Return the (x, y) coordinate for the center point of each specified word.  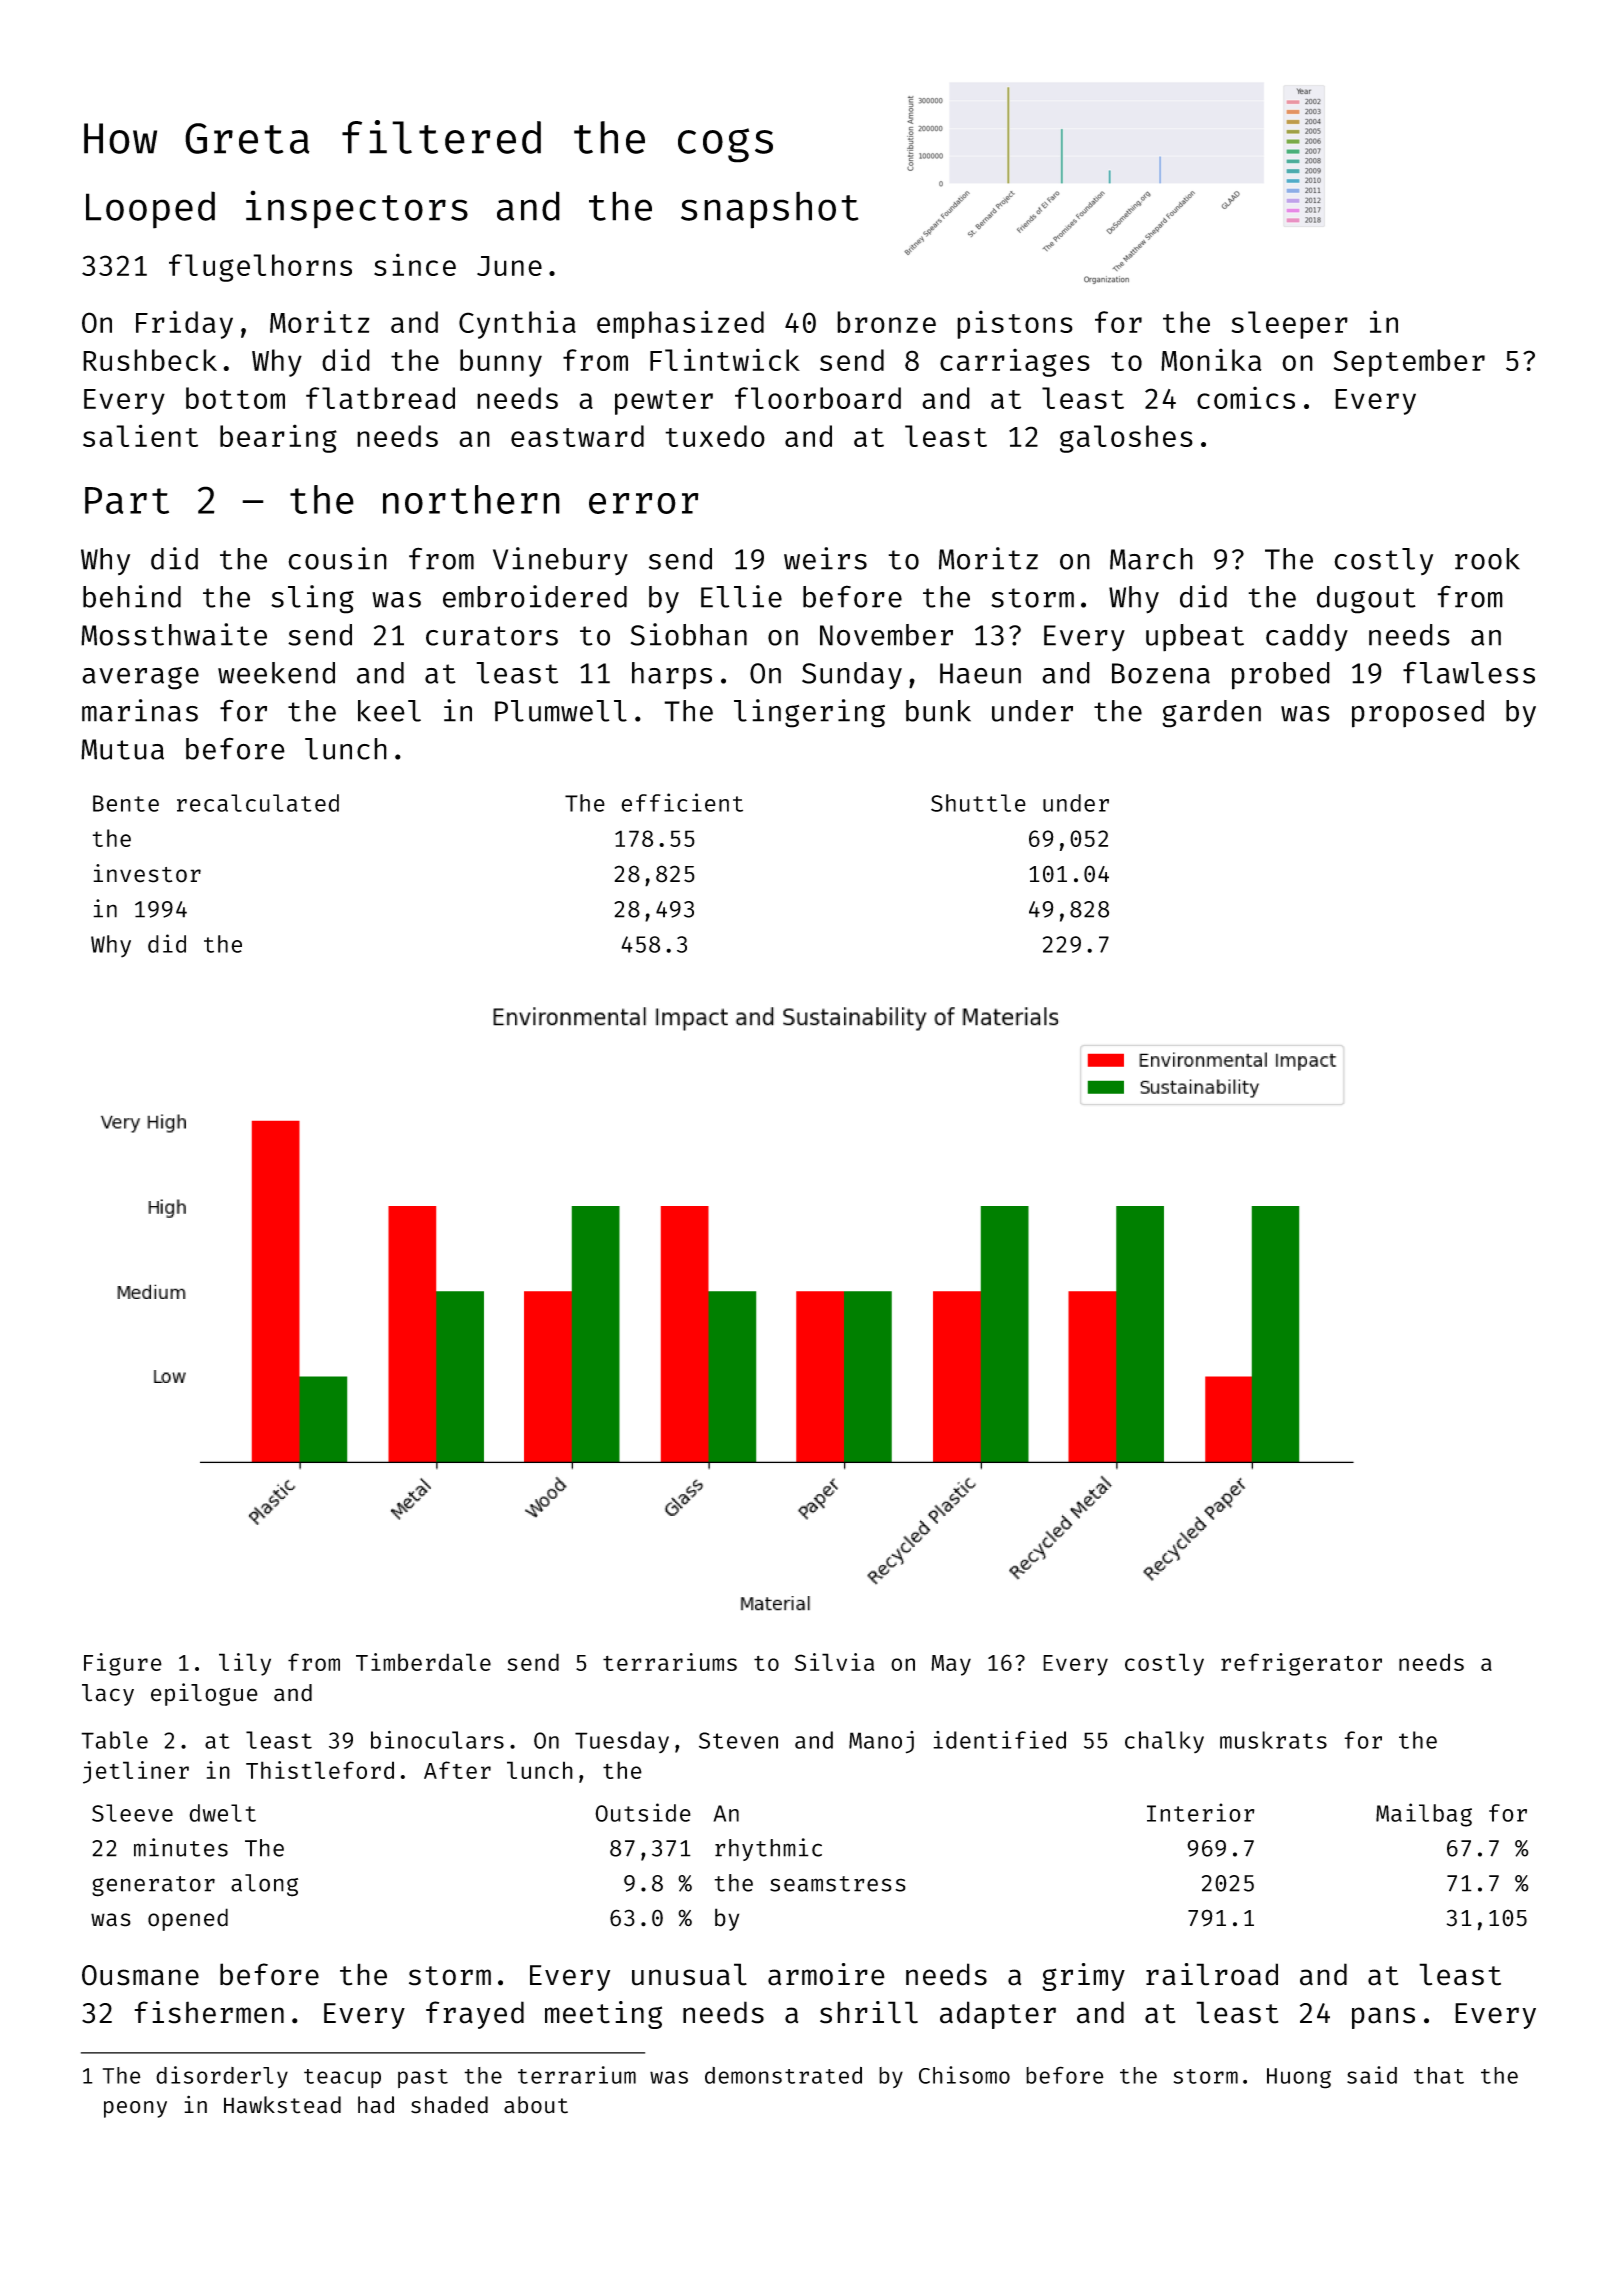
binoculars (437, 1740)
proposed (1418, 714)
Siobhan (689, 634)
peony (135, 2109)
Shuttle (978, 803)
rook (1487, 559)
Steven (738, 1740)
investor (147, 873)
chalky (1164, 1742)
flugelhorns (260, 268)
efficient (682, 802)
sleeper (1290, 325)
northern (471, 499)
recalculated (258, 803)
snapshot (770, 210)
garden (1211, 714)
